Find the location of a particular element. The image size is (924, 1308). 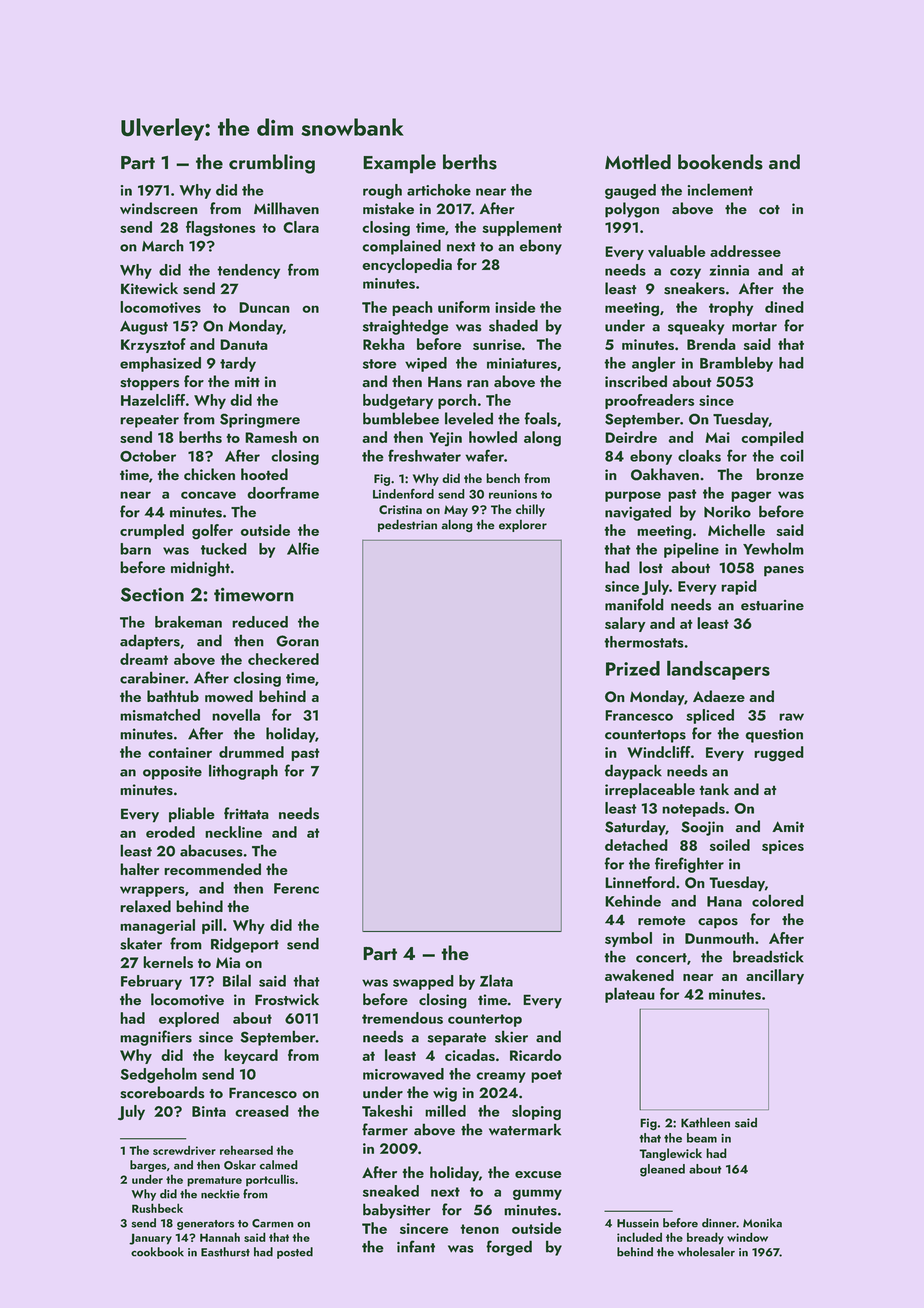

microwaved is located at coordinates (403, 1074).
